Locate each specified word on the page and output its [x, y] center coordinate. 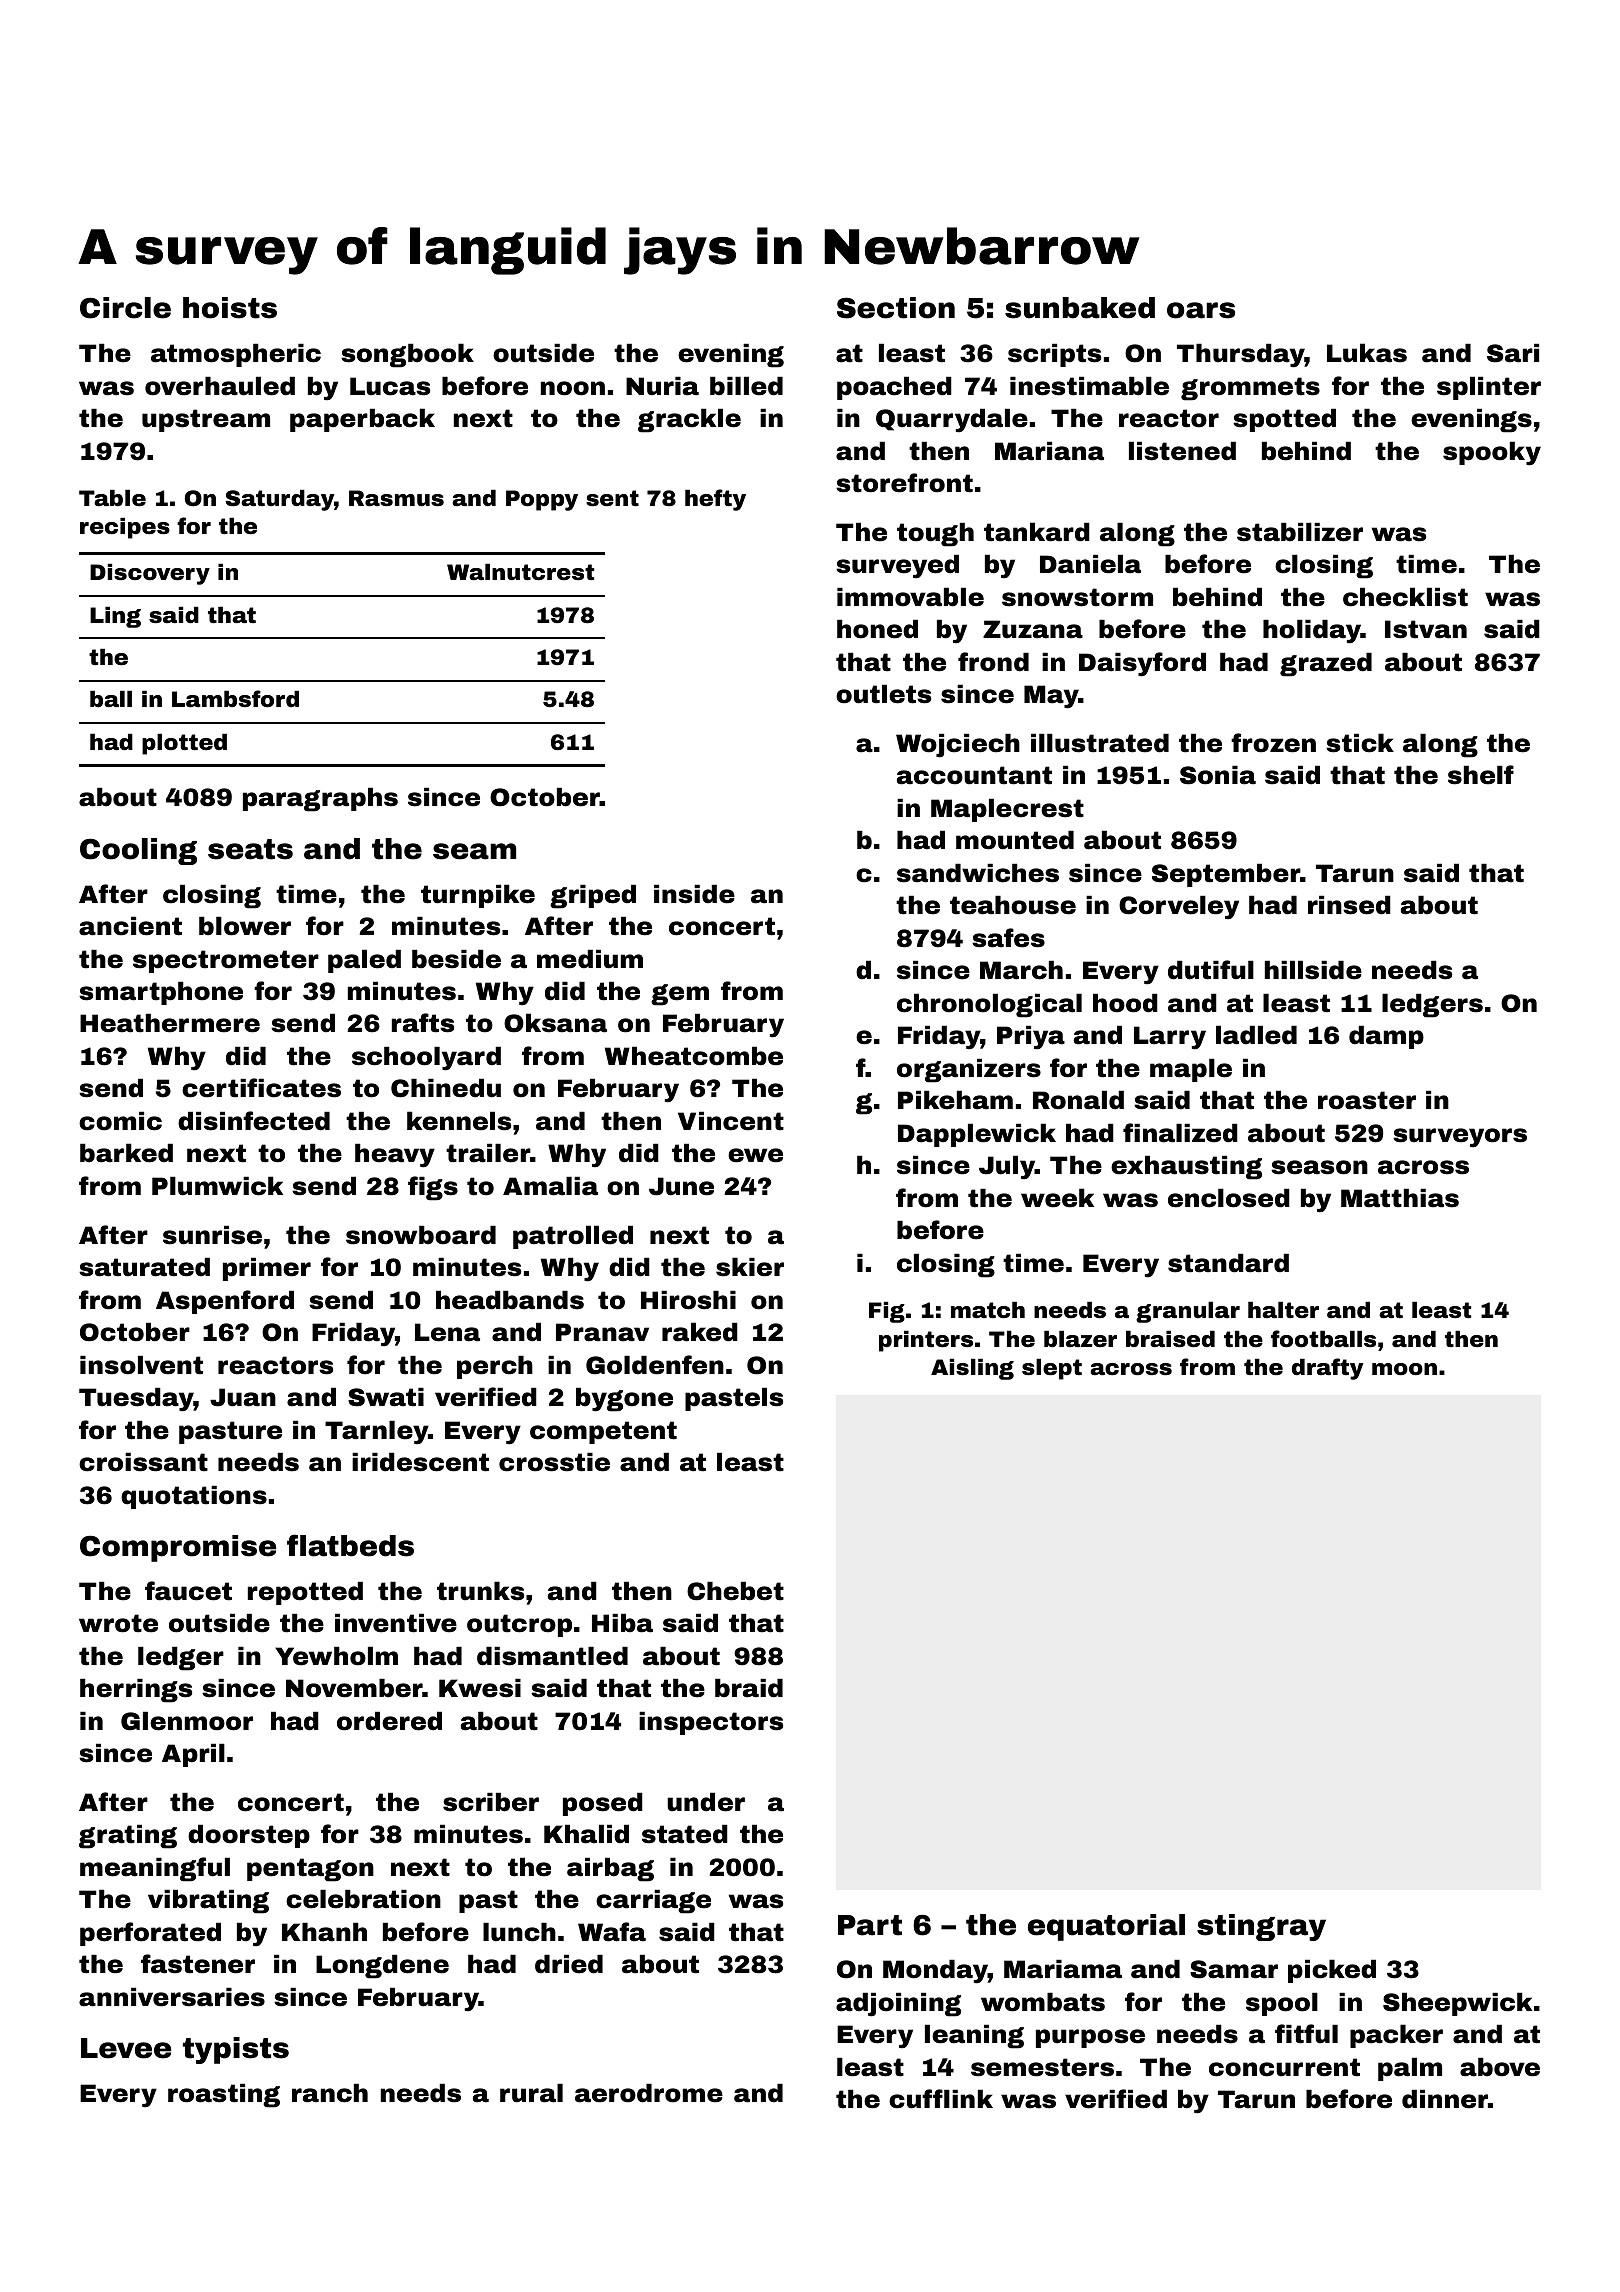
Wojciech [958, 745]
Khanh [324, 1932]
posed [603, 1804]
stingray [1261, 1927]
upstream [206, 420]
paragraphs [320, 799]
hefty [715, 500]
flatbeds [350, 1545]
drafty [1327, 1369]
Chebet [735, 1591]
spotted [1284, 420]
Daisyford [1142, 664]
